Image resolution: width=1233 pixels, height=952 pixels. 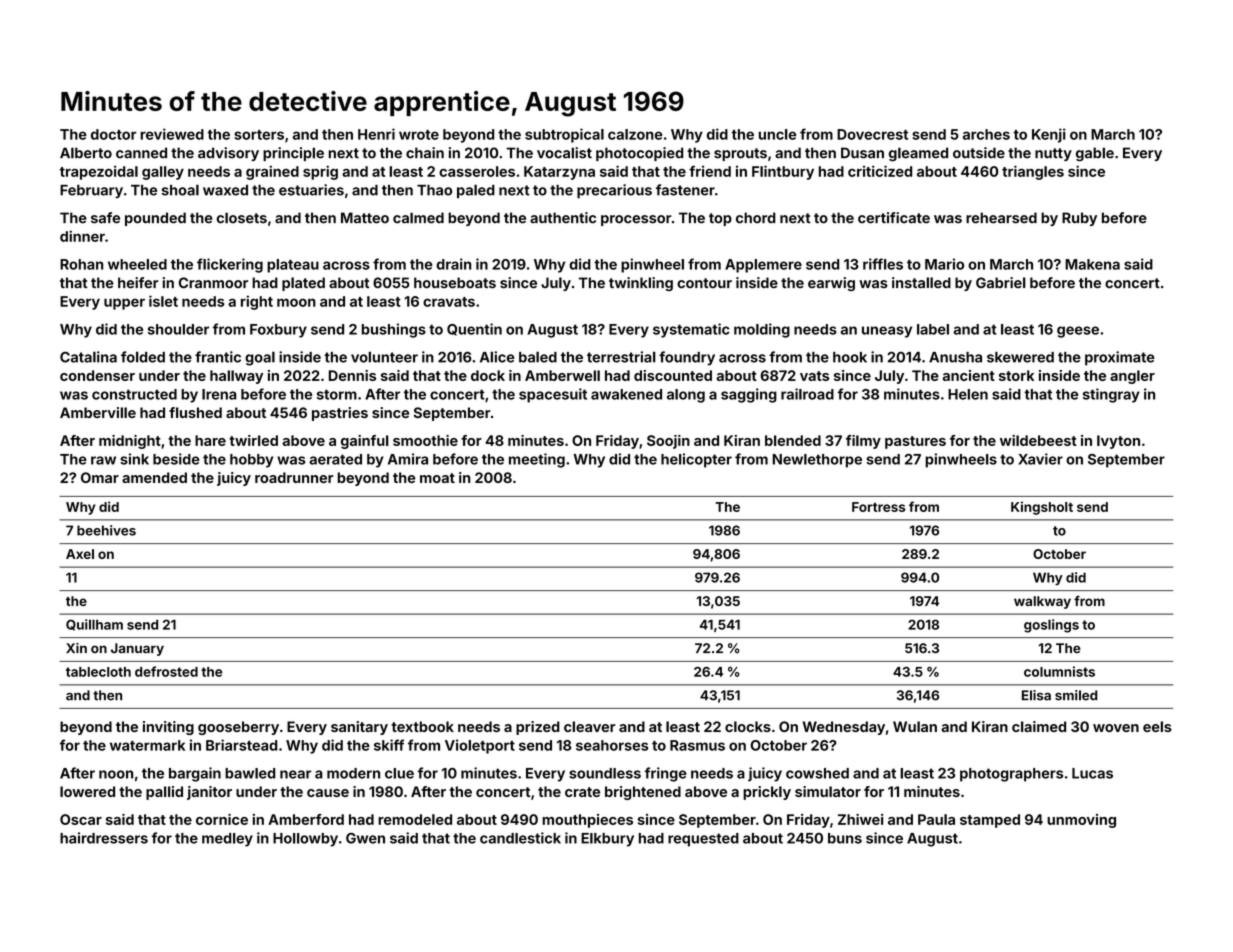 I want to click on terrestrial, so click(x=621, y=357).
